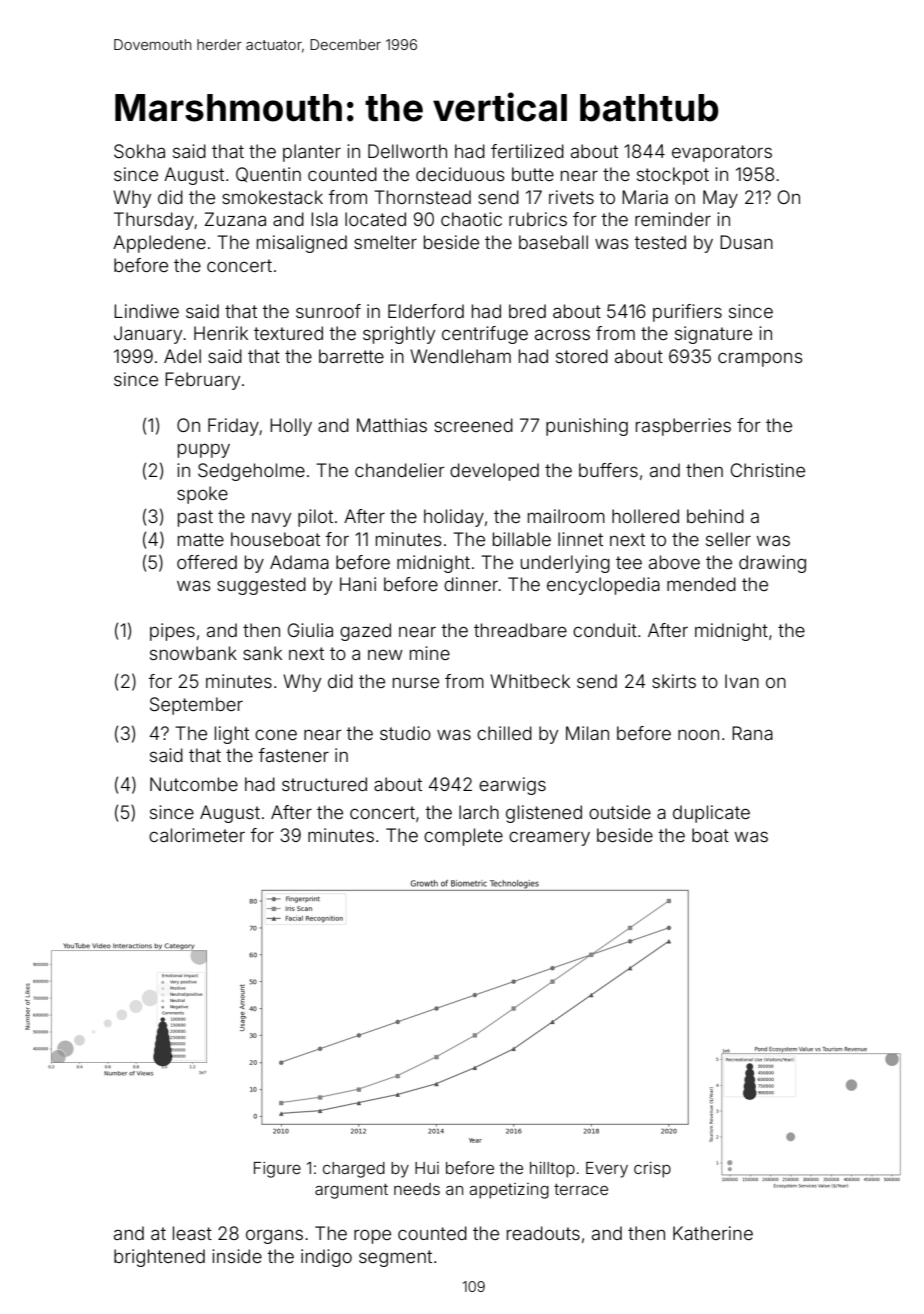 The image size is (924, 1314). What do you see at coordinates (326, 1258) in the screenshot?
I see `indigo` at bounding box center [326, 1258].
